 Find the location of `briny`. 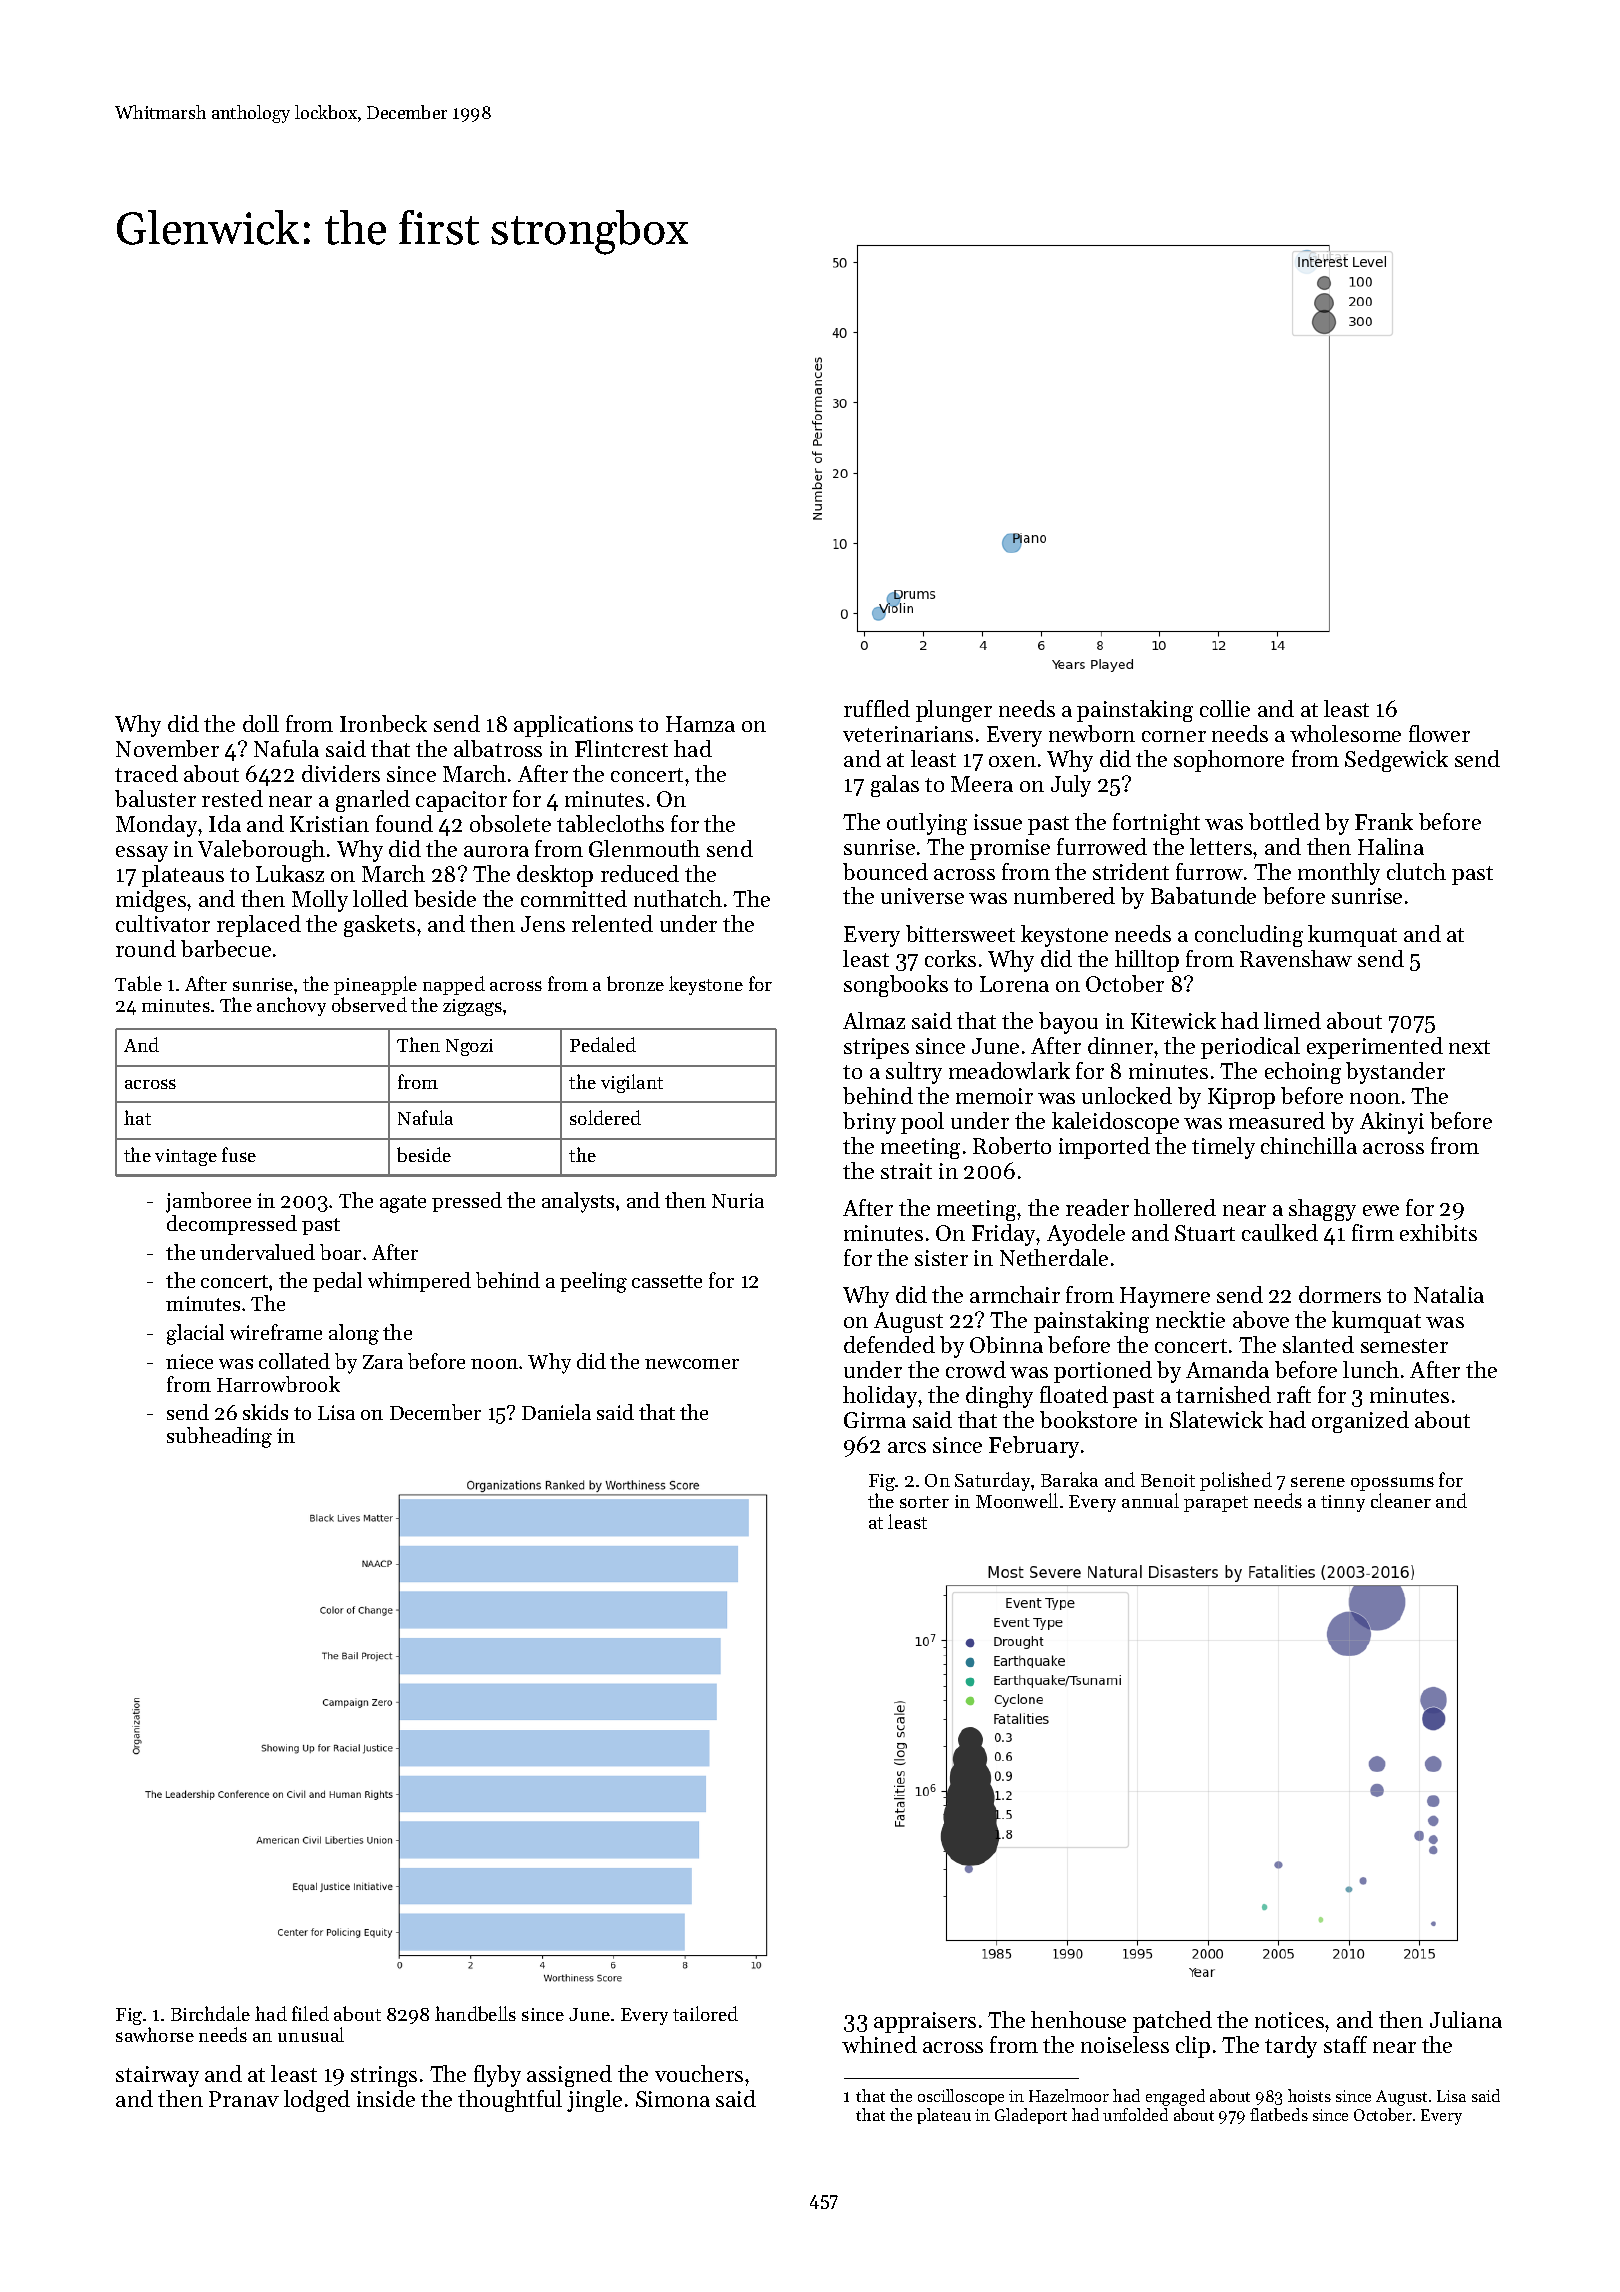

briny is located at coordinates (869, 1123).
